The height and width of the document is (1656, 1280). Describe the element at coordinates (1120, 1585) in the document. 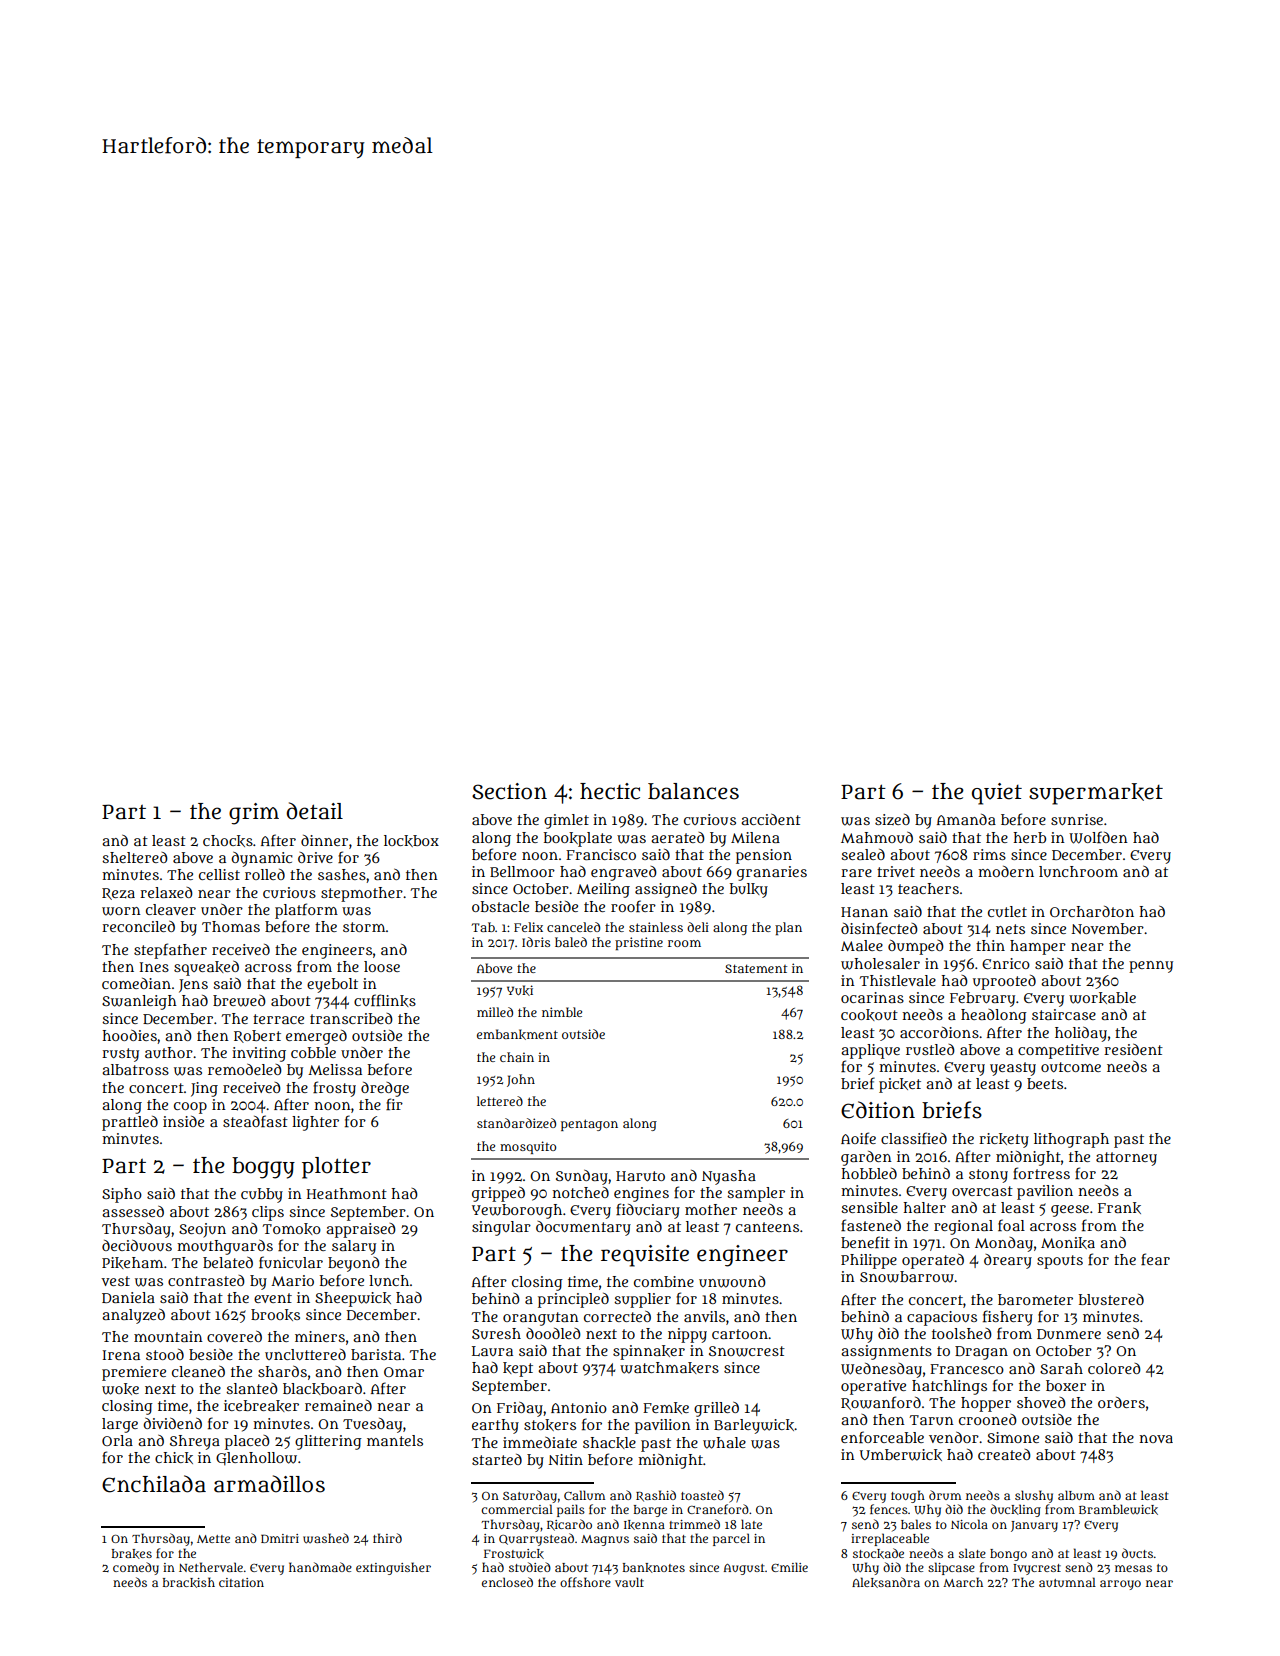

I see `arroyo` at that location.
